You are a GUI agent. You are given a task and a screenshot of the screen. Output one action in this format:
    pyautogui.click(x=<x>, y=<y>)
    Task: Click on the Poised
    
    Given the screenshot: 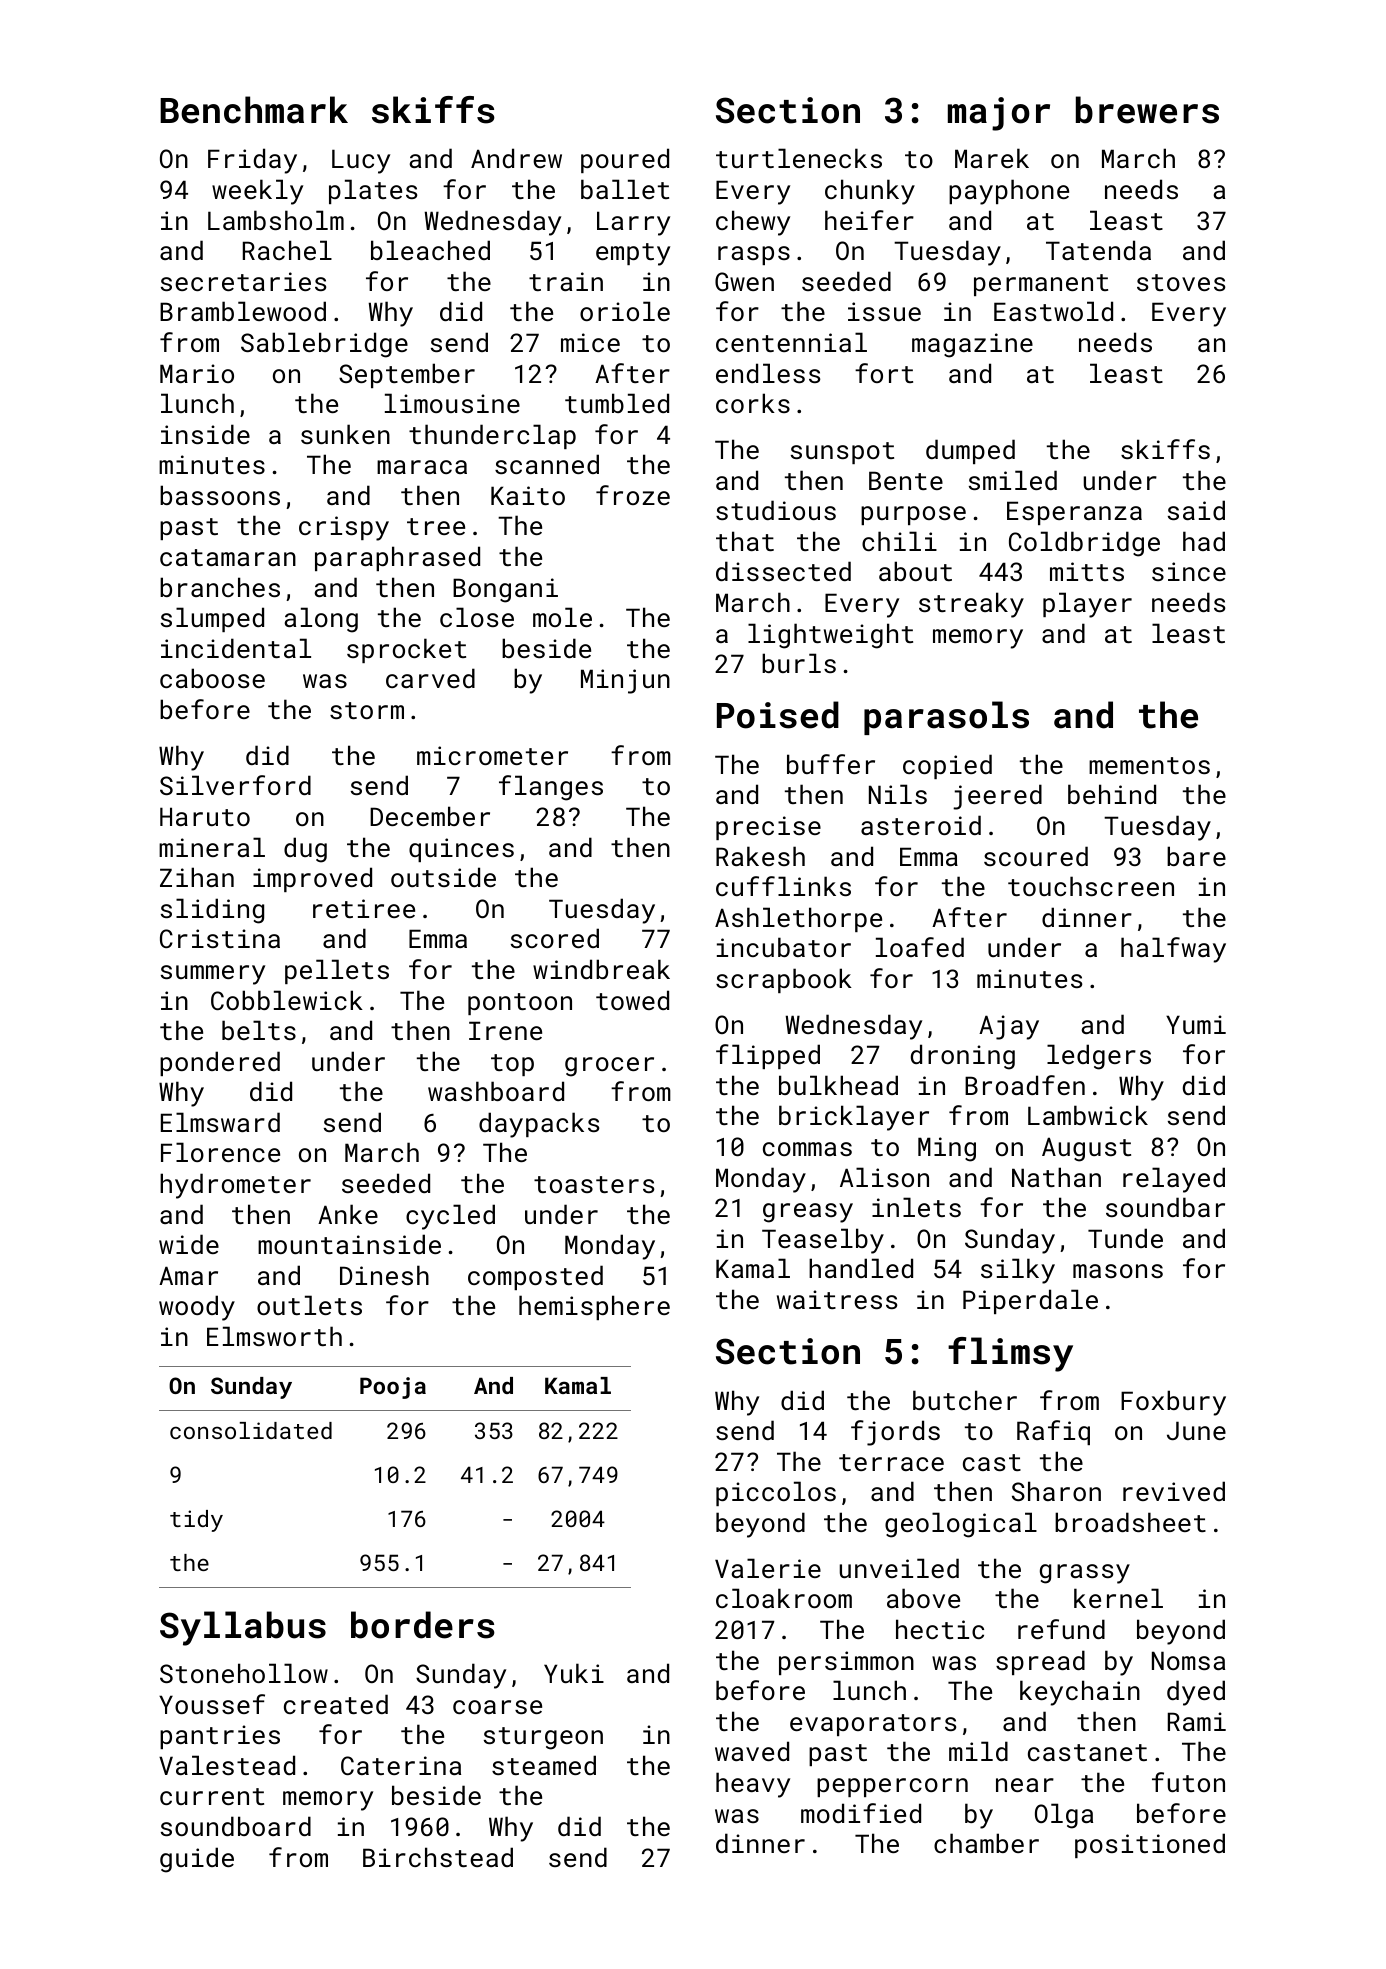 What is the action you would take?
    pyautogui.click(x=778, y=715)
